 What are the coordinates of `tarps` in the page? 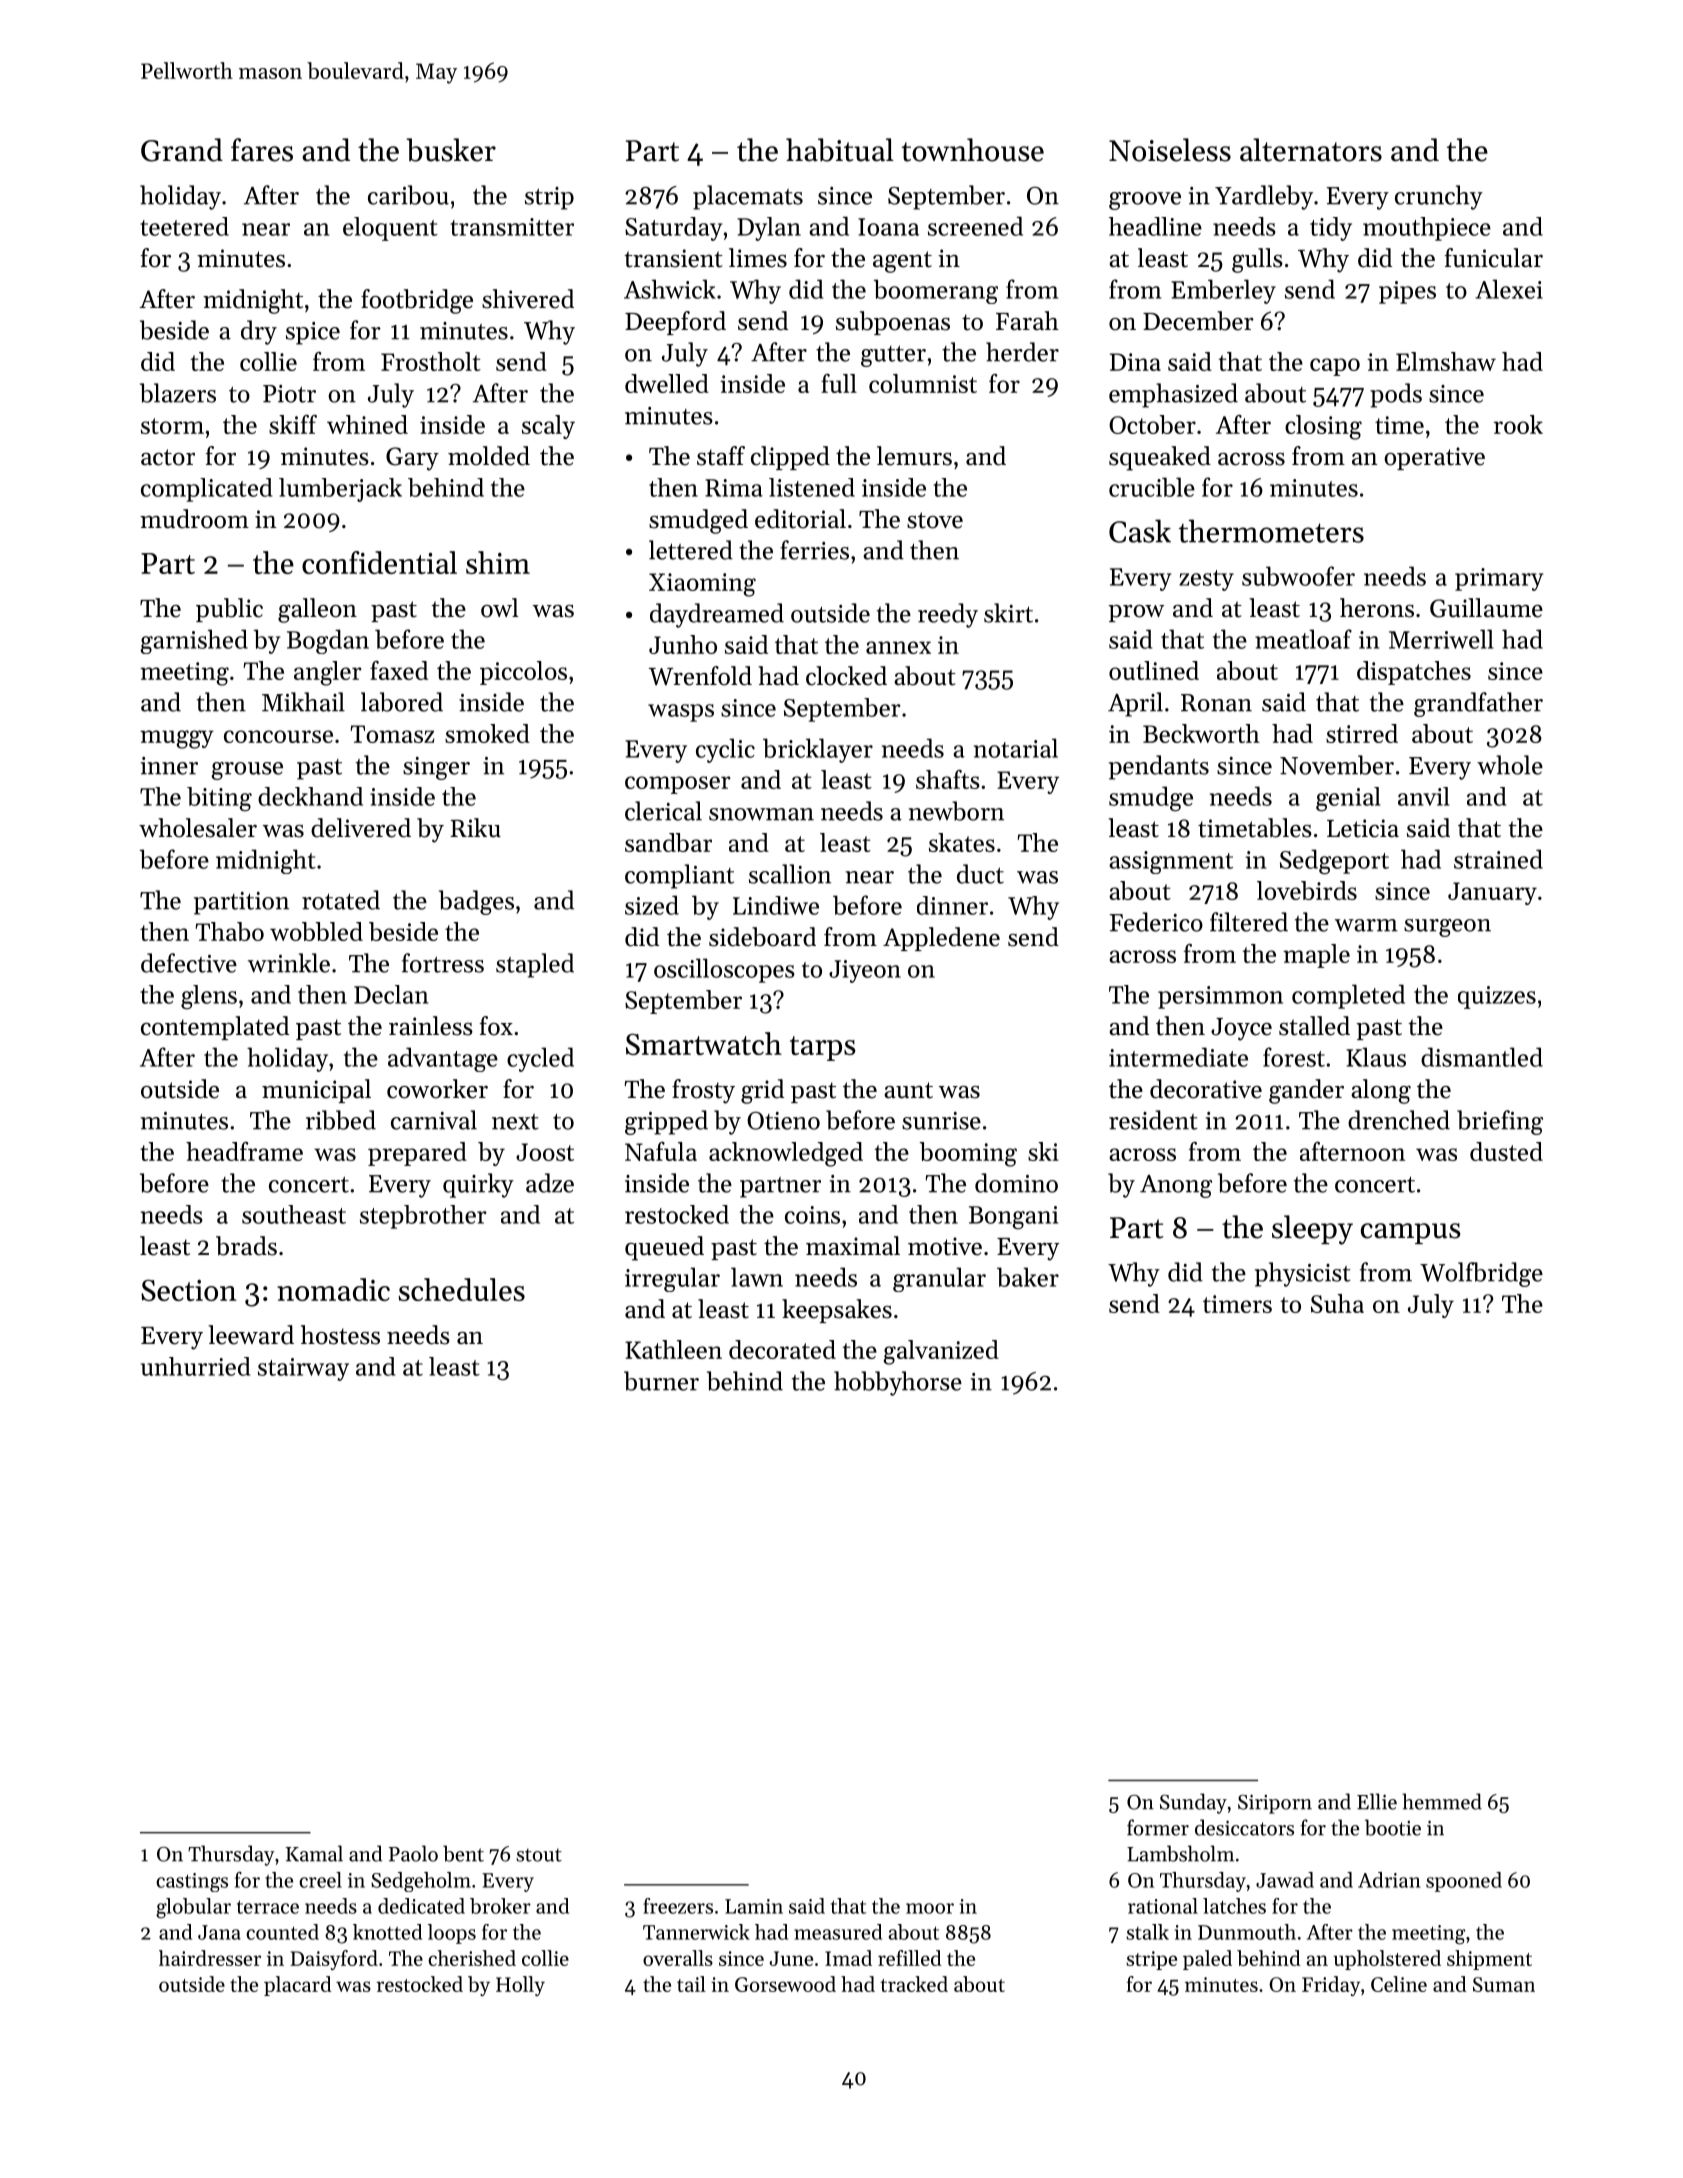 It's located at (823, 1048).
